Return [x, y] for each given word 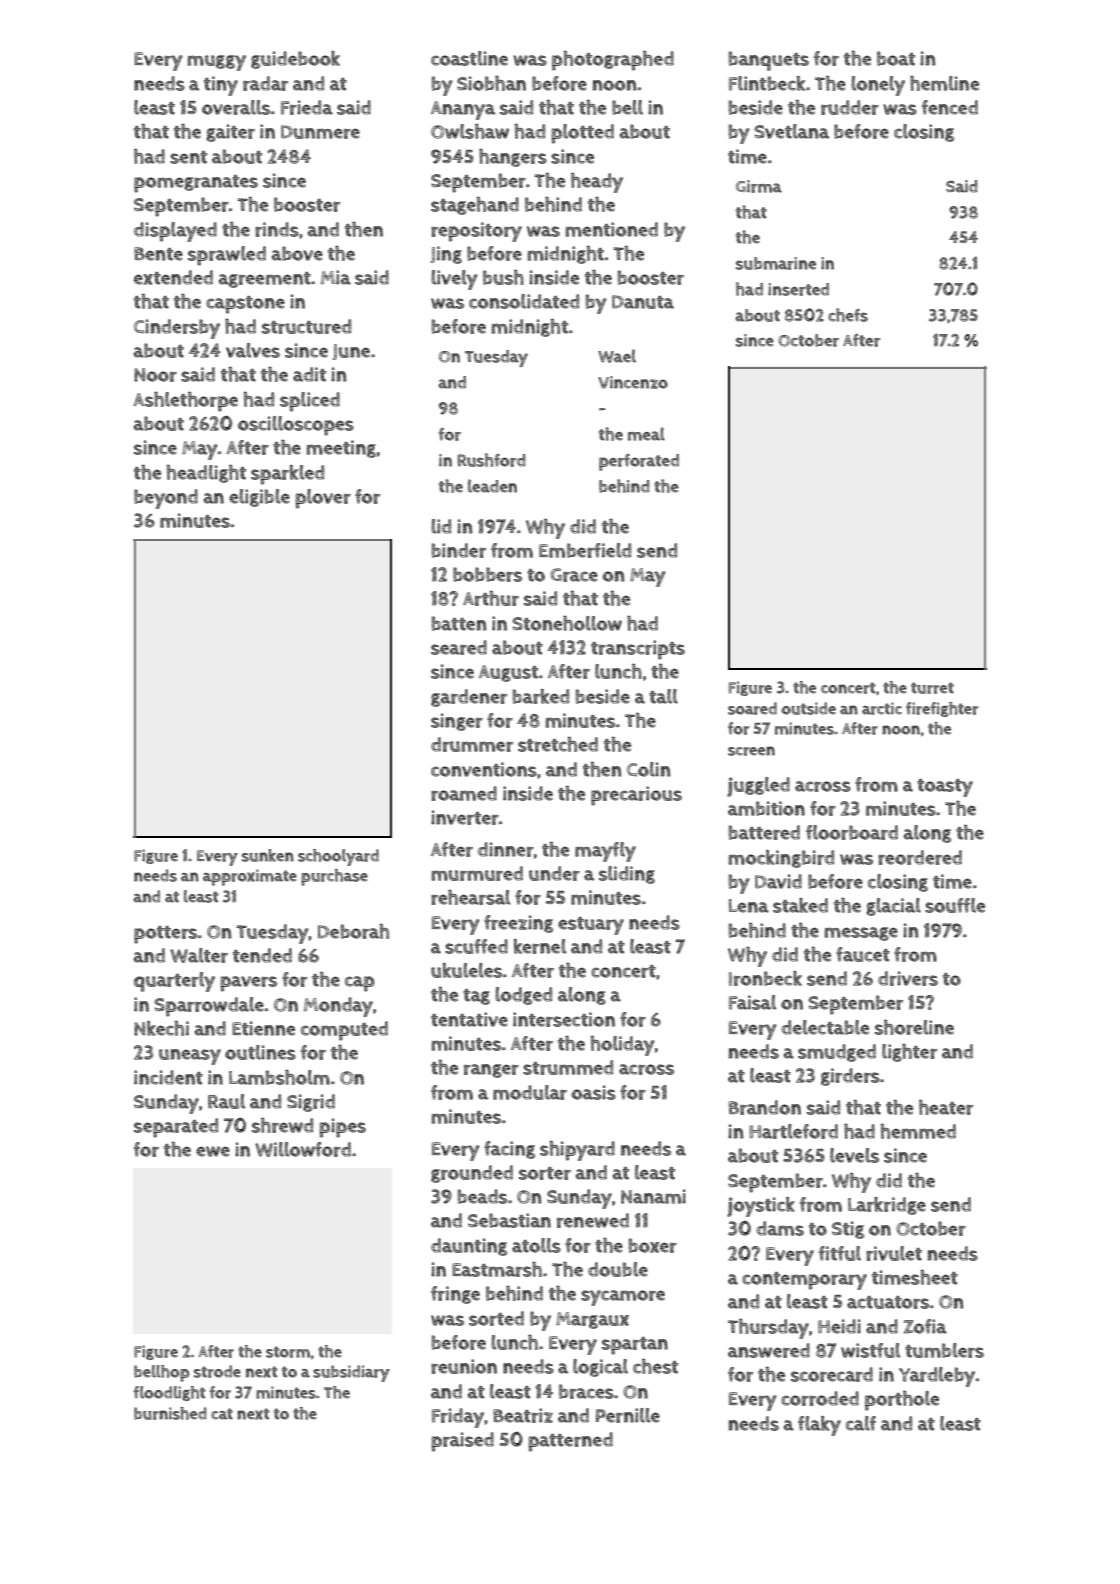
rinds [277, 229]
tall [663, 696]
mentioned [611, 229]
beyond [166, 499]
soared [752, 708]
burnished [170, 1413]
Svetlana [791, 131]
